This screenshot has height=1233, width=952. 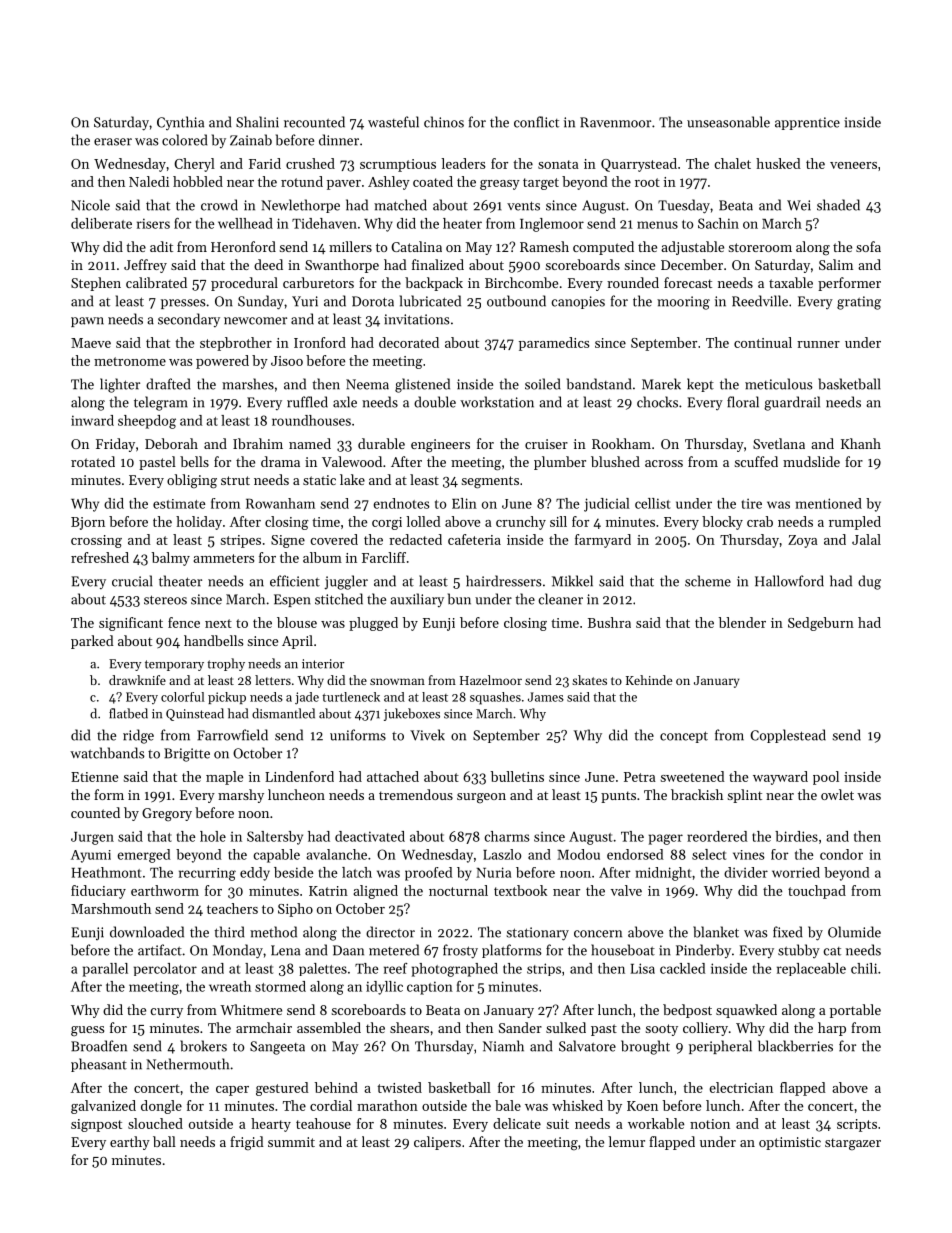 What do you see at coordinates (94, 777) in the screenshot?
I see `Etienne` at bounding box center [94, 777].
